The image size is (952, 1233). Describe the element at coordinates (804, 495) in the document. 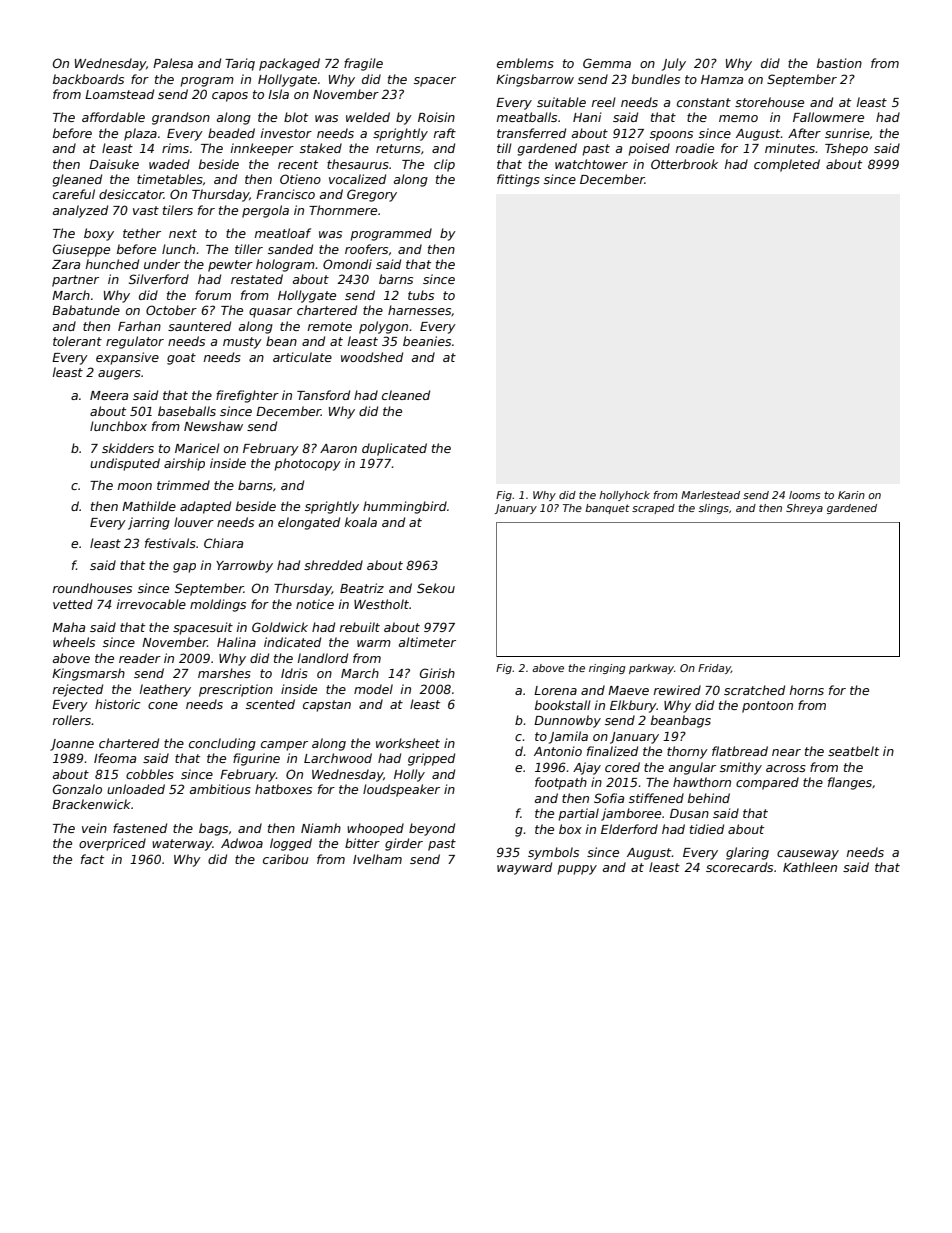

I see `looms` at that location.
